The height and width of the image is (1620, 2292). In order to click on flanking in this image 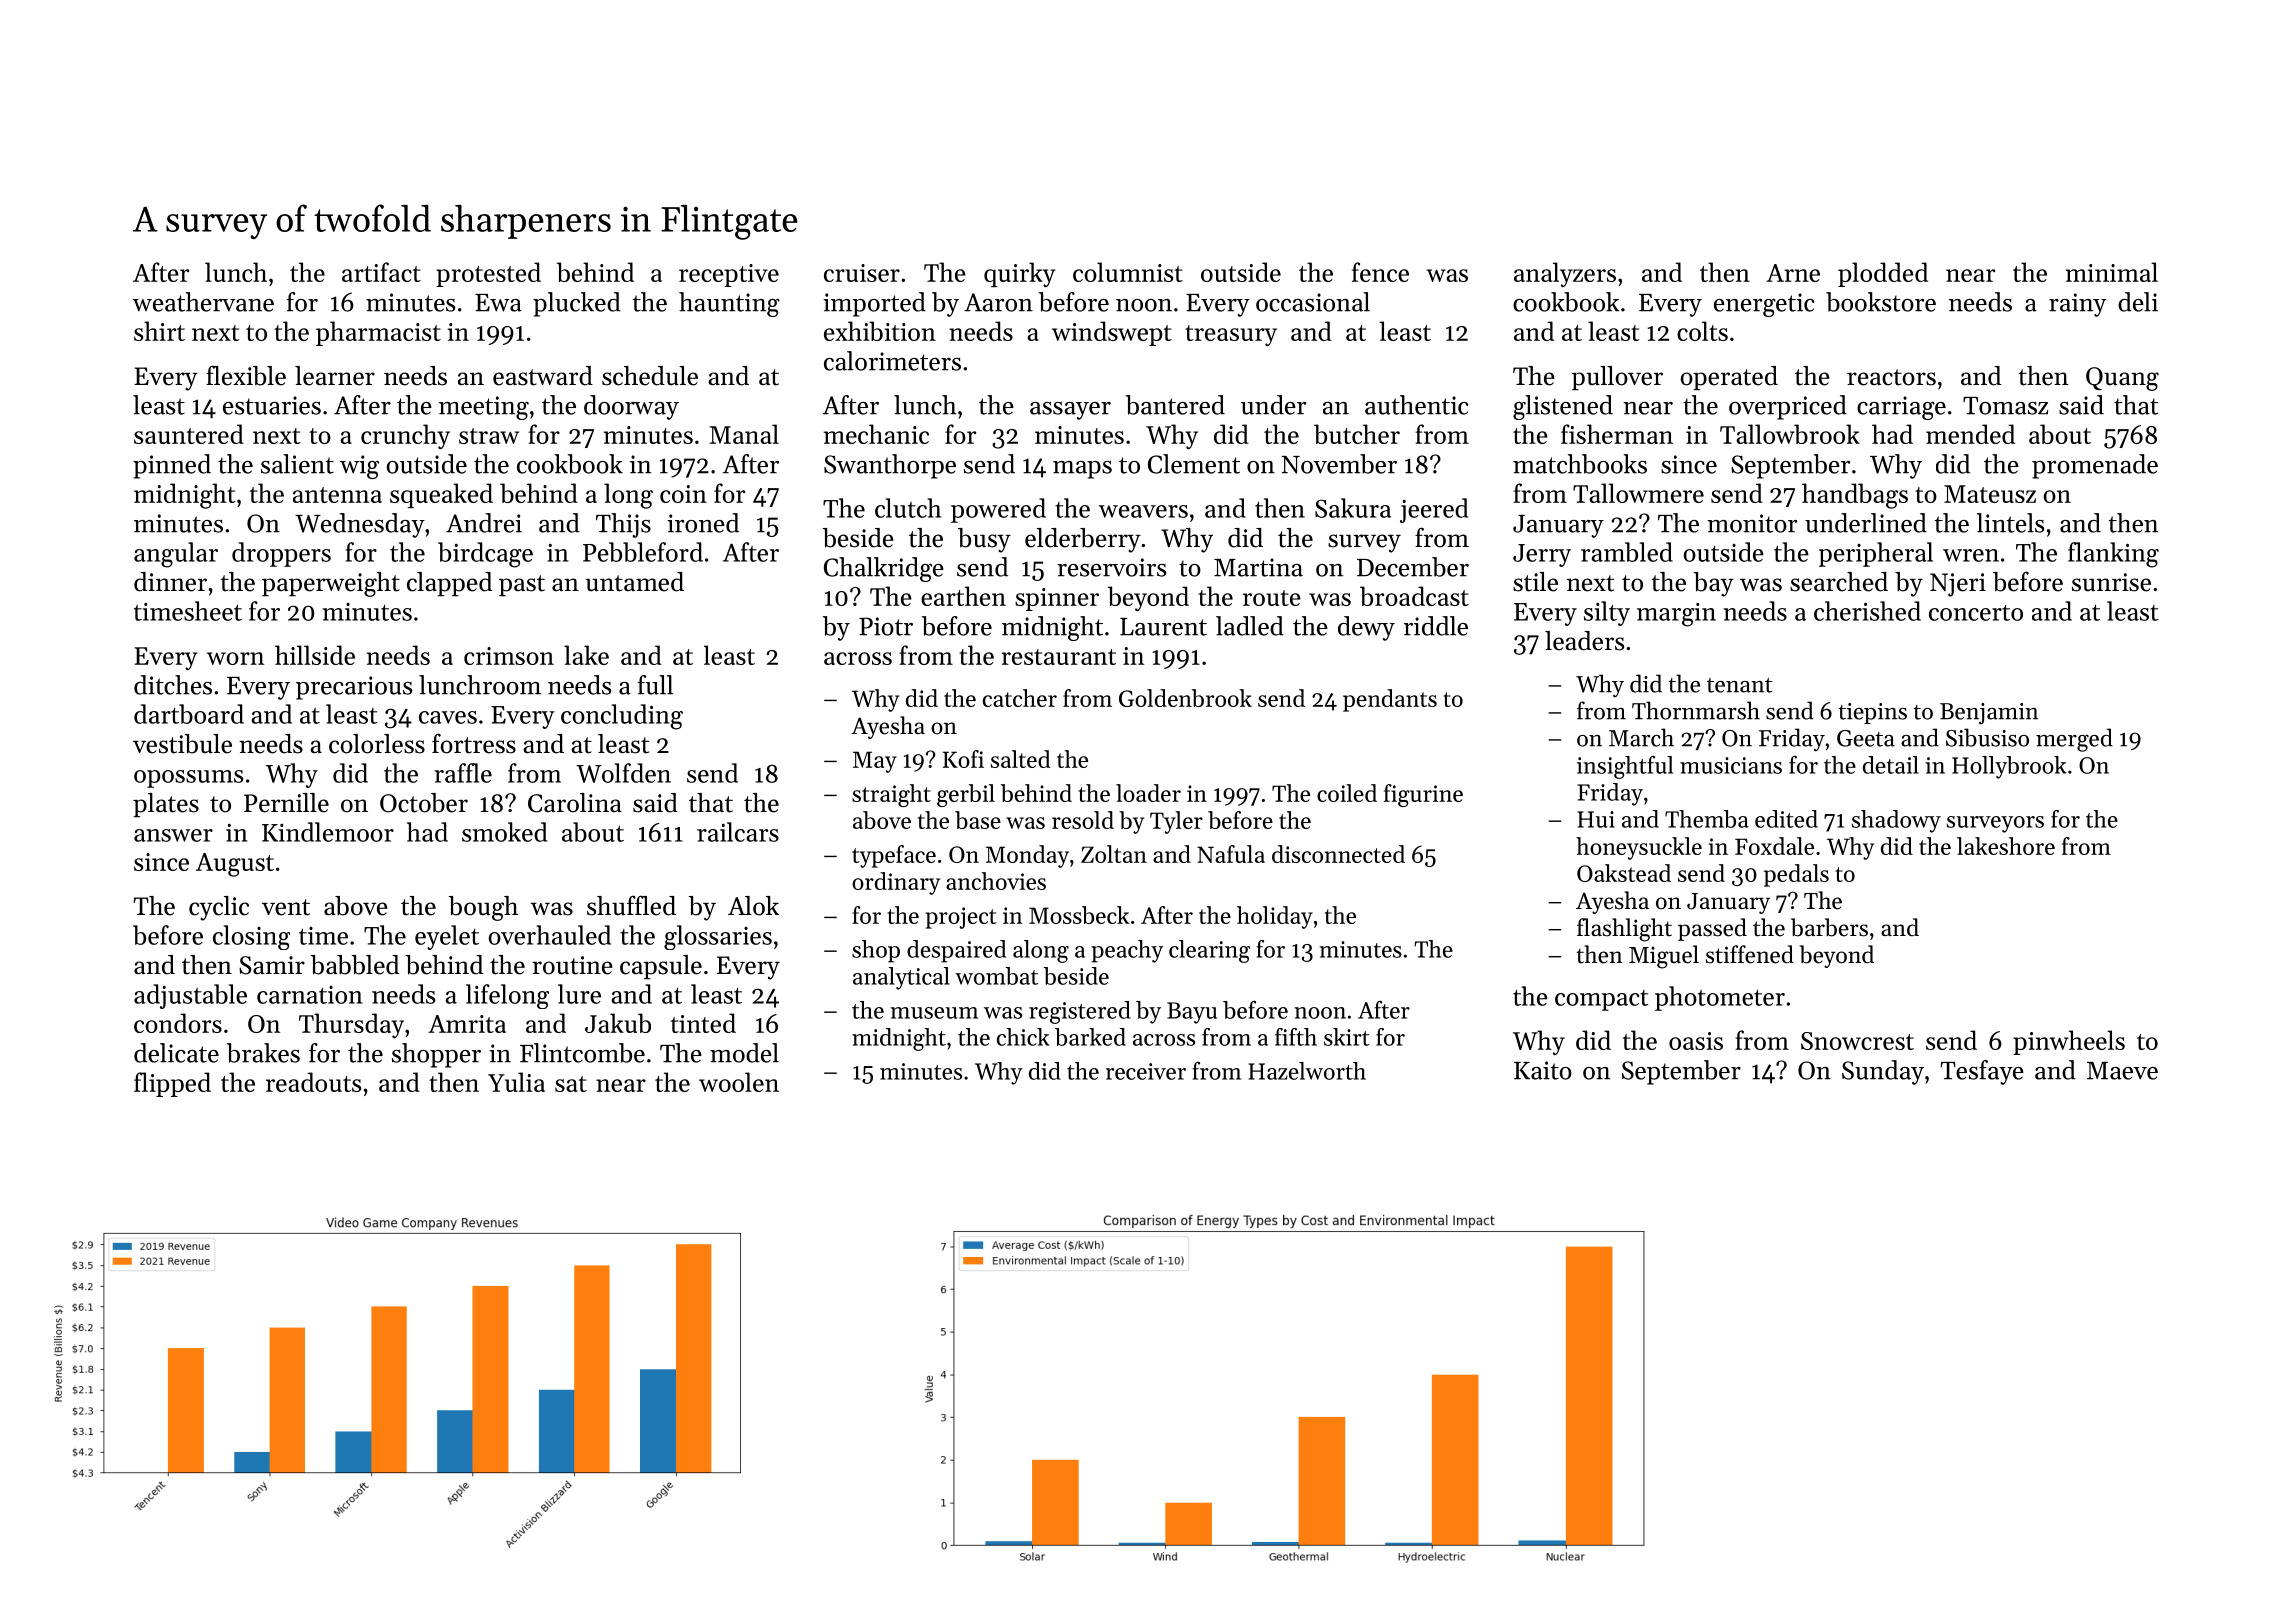, I will do `click(2113, 555)`.
